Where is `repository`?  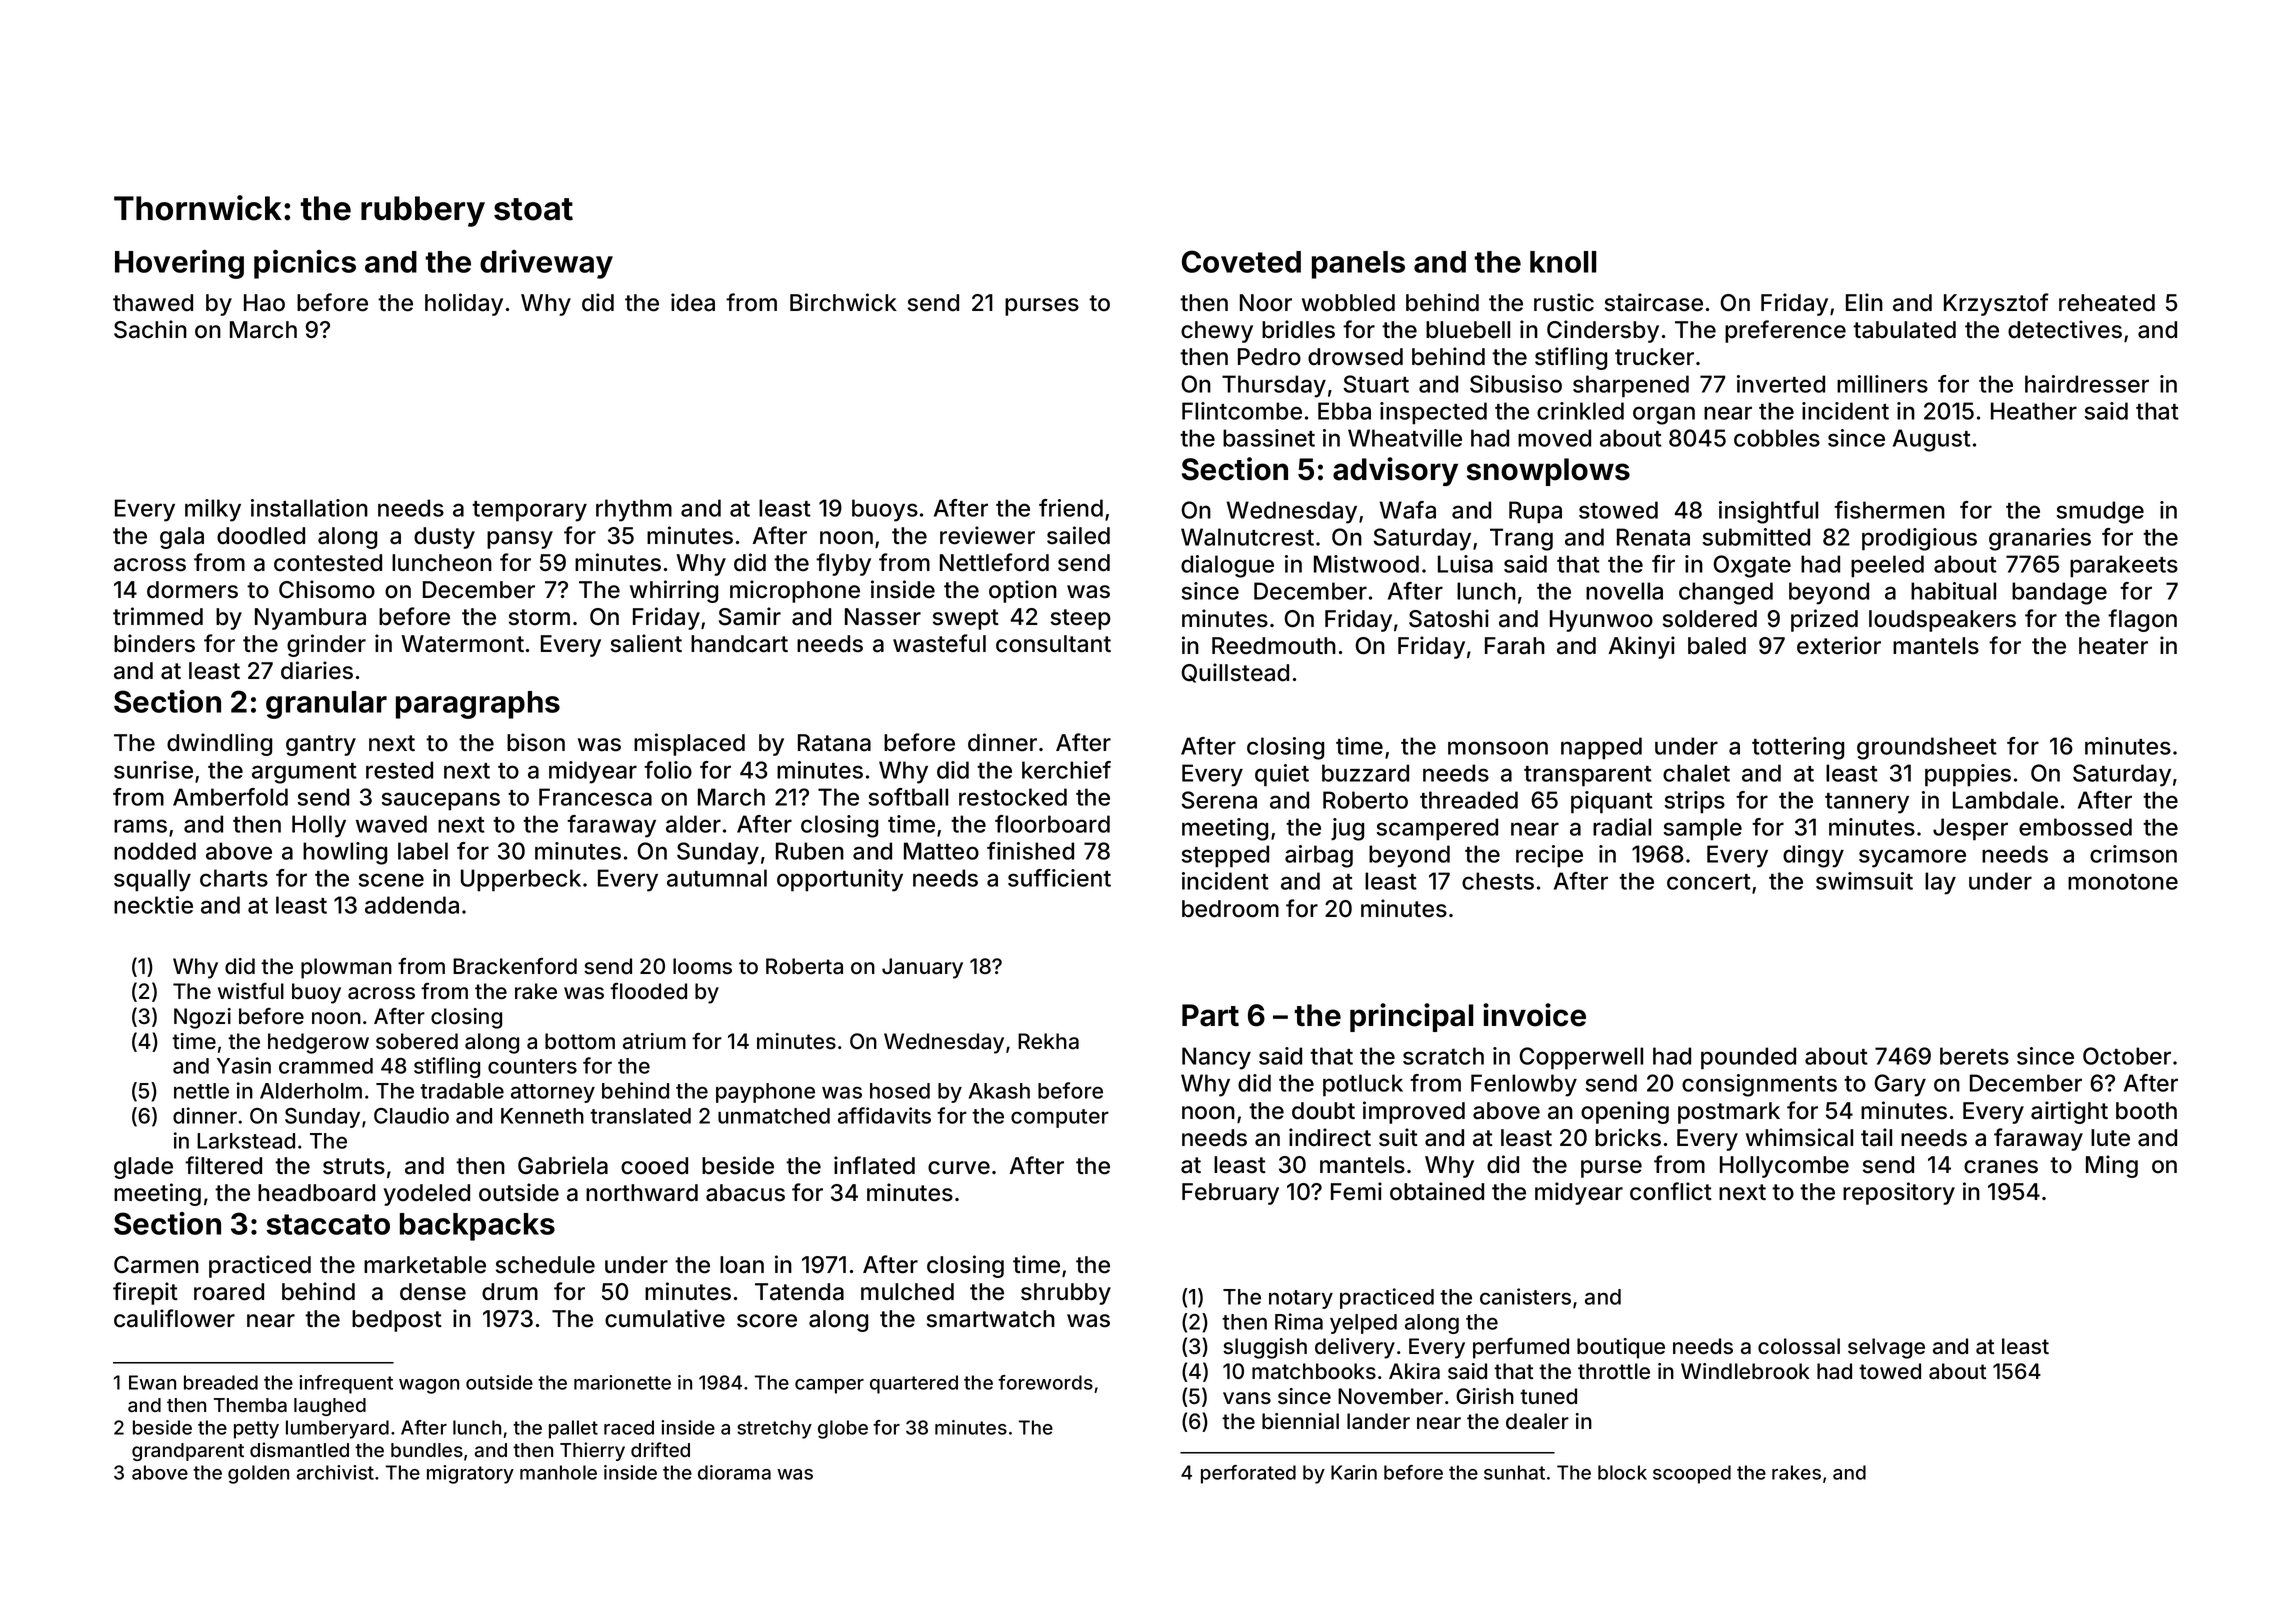 repository is located at coordinates (1899, 1193).
